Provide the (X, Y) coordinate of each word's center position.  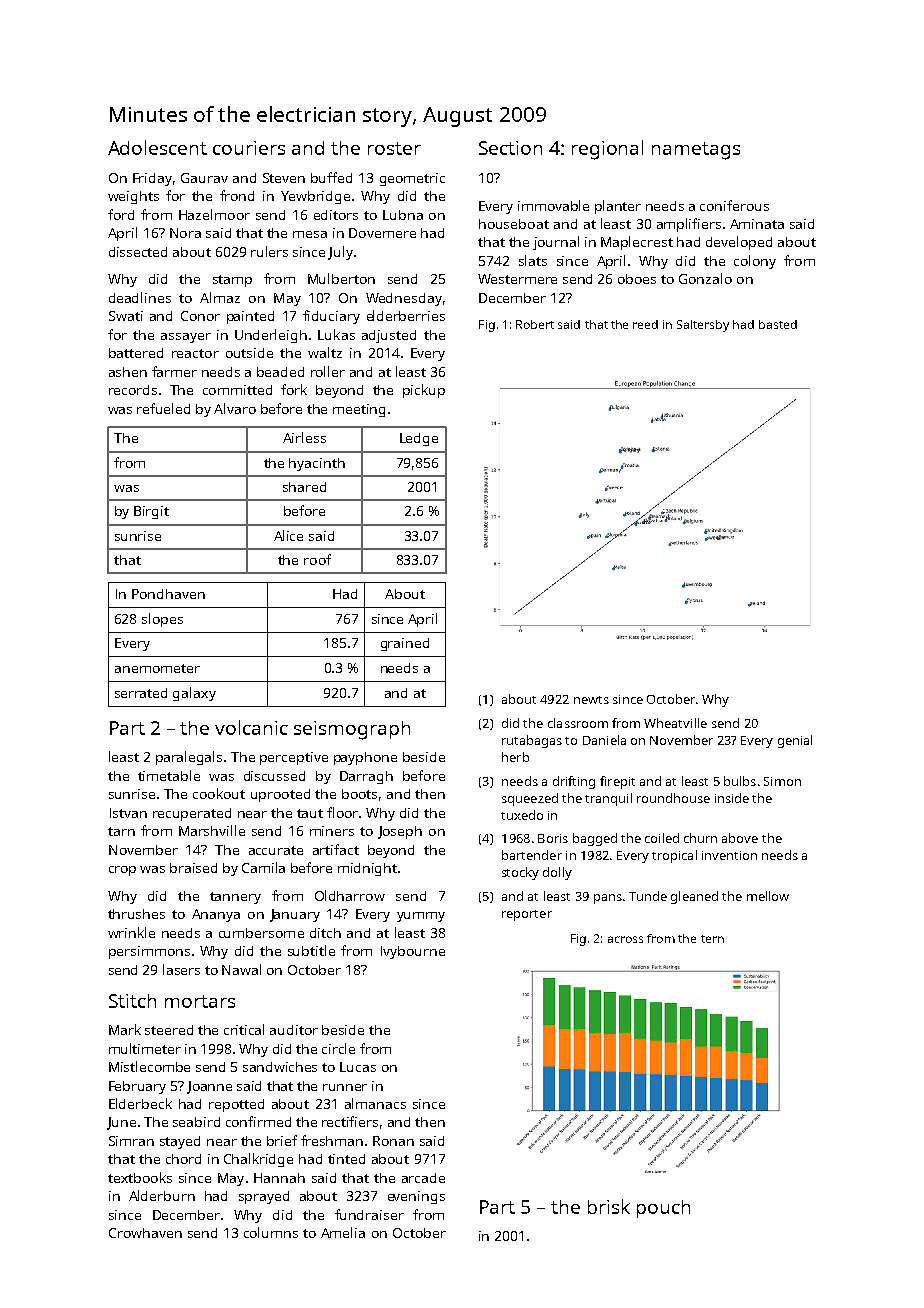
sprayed (264, 1197)
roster (394, 148)
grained (405, 644)
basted (778, 324)
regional (607, 150)
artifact (336, 849)
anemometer (157, 668)
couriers (249, 148)
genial (795, 741)
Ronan (393, 1141)
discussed (274, 776)
